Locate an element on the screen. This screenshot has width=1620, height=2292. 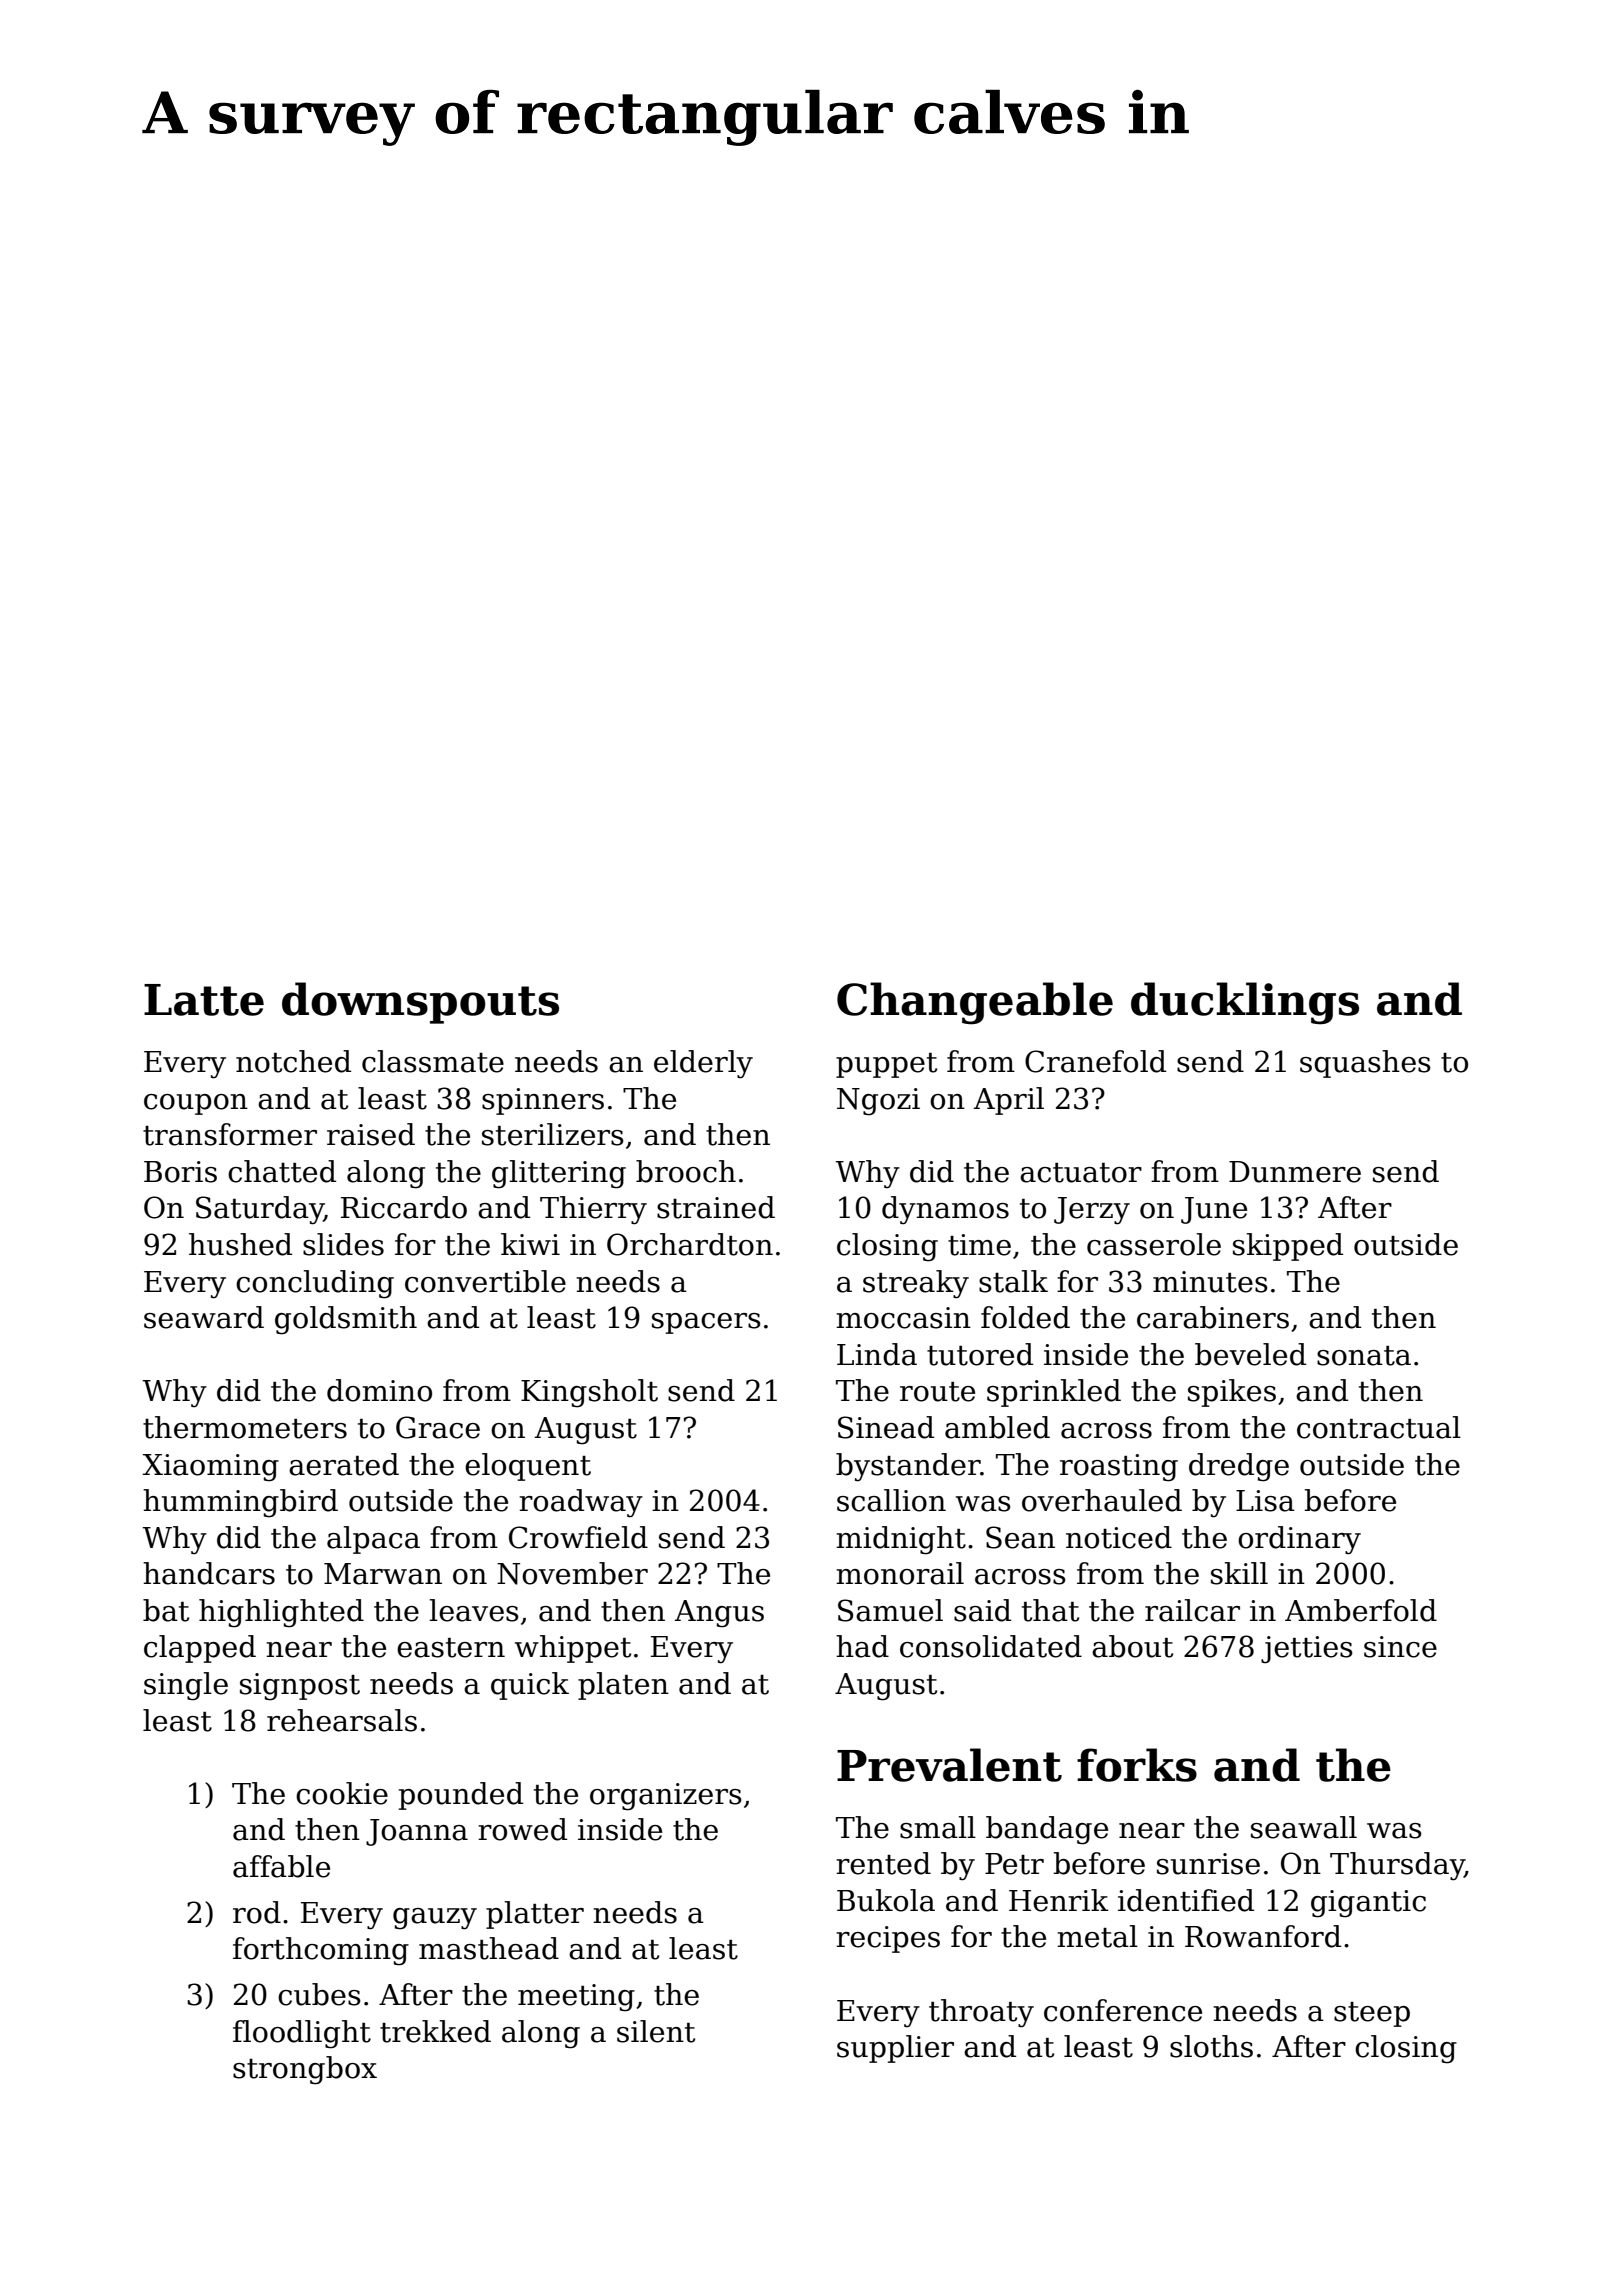
domino is located at coordinates (379, 1390).
